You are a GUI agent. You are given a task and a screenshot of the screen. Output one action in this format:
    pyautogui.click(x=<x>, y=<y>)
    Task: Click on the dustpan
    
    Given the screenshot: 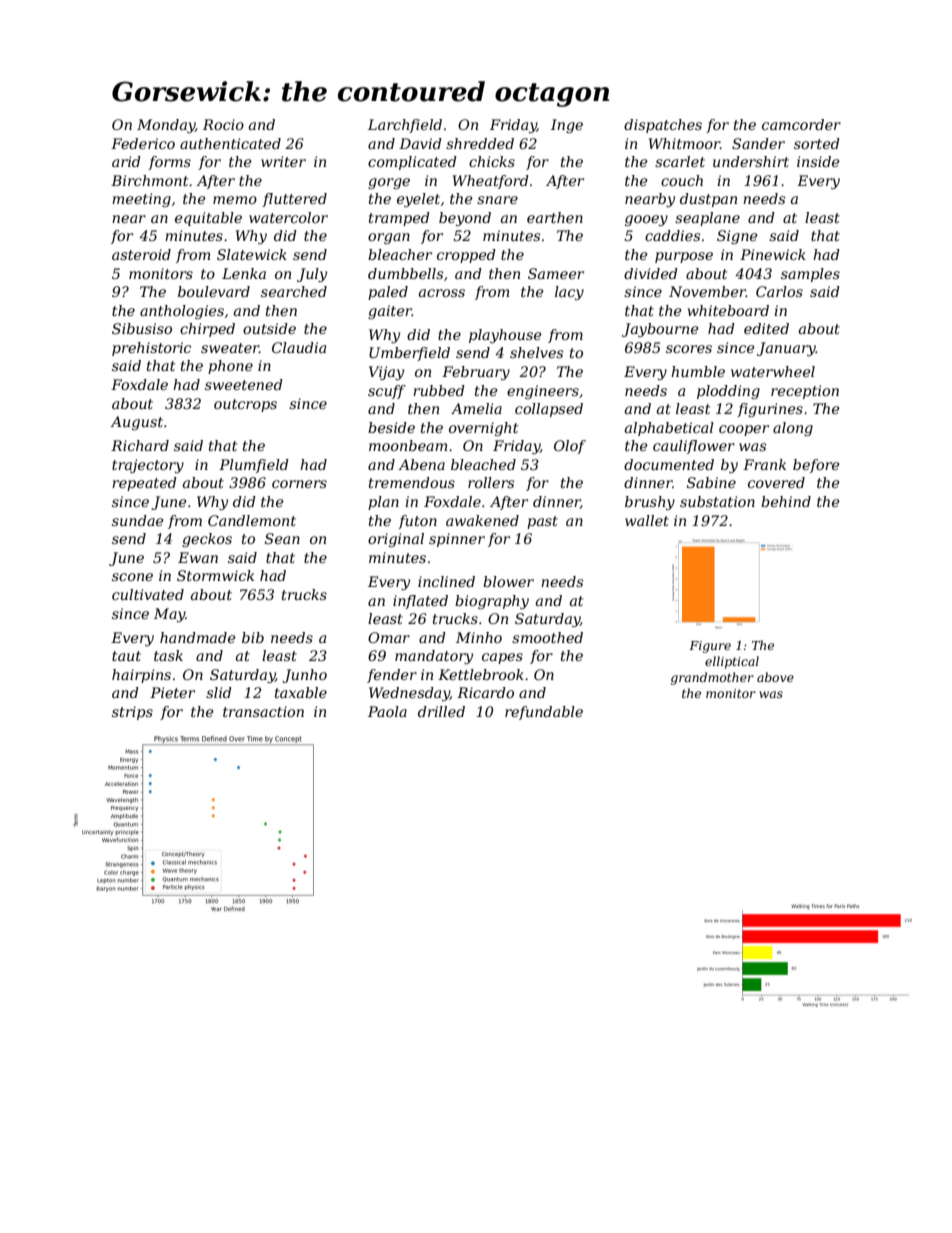 What is the action you would take?
    pyautogui.click(x=708, y=200)
